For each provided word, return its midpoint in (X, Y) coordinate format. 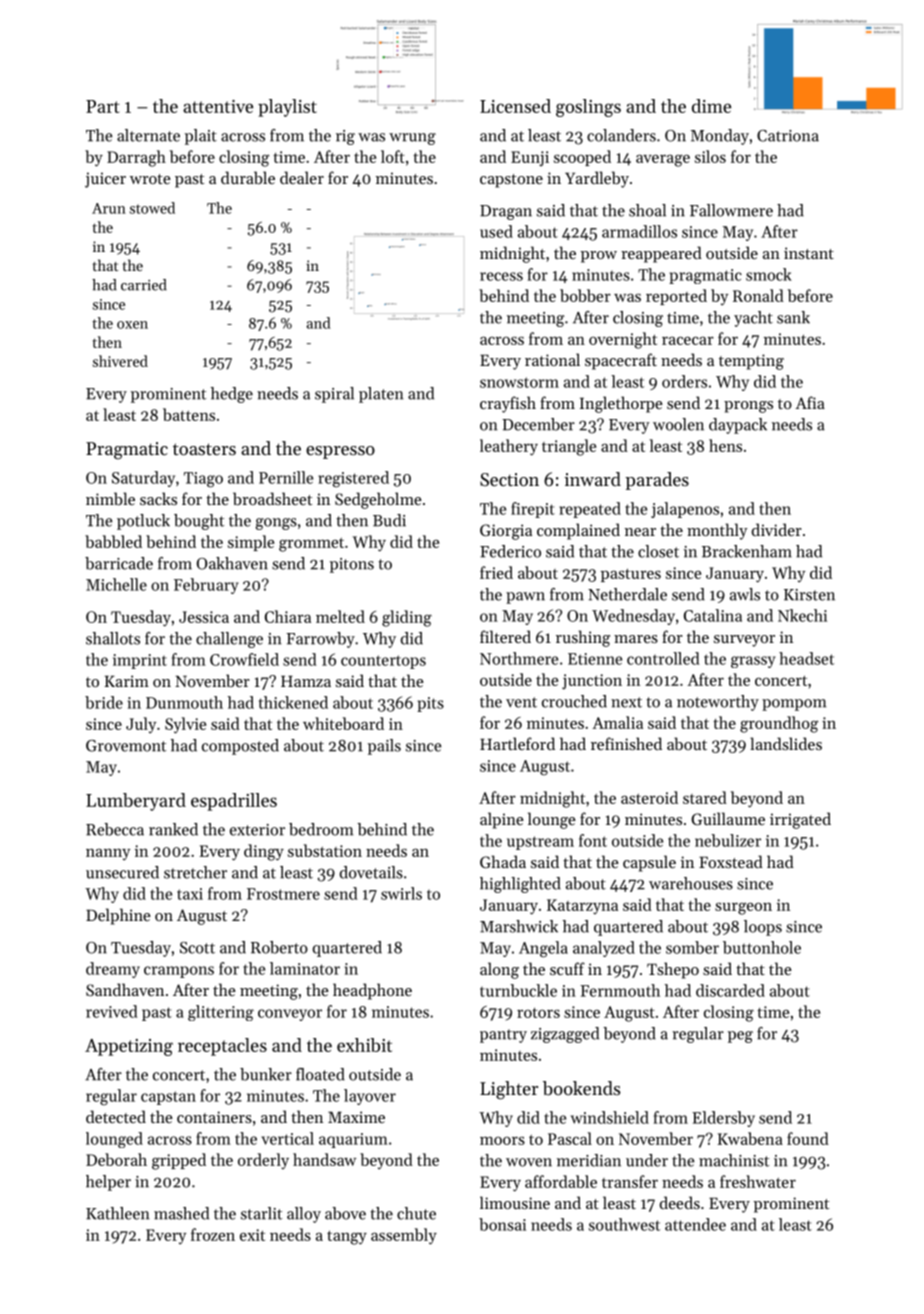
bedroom (321, 829)
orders (684, 381)
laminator (305, 968)
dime (711, 106)
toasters (204, 449)
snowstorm (519, 382)
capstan (168, 1098)
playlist (287, 108)
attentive (218, 106)
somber (692, 947)
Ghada (503, 861)
